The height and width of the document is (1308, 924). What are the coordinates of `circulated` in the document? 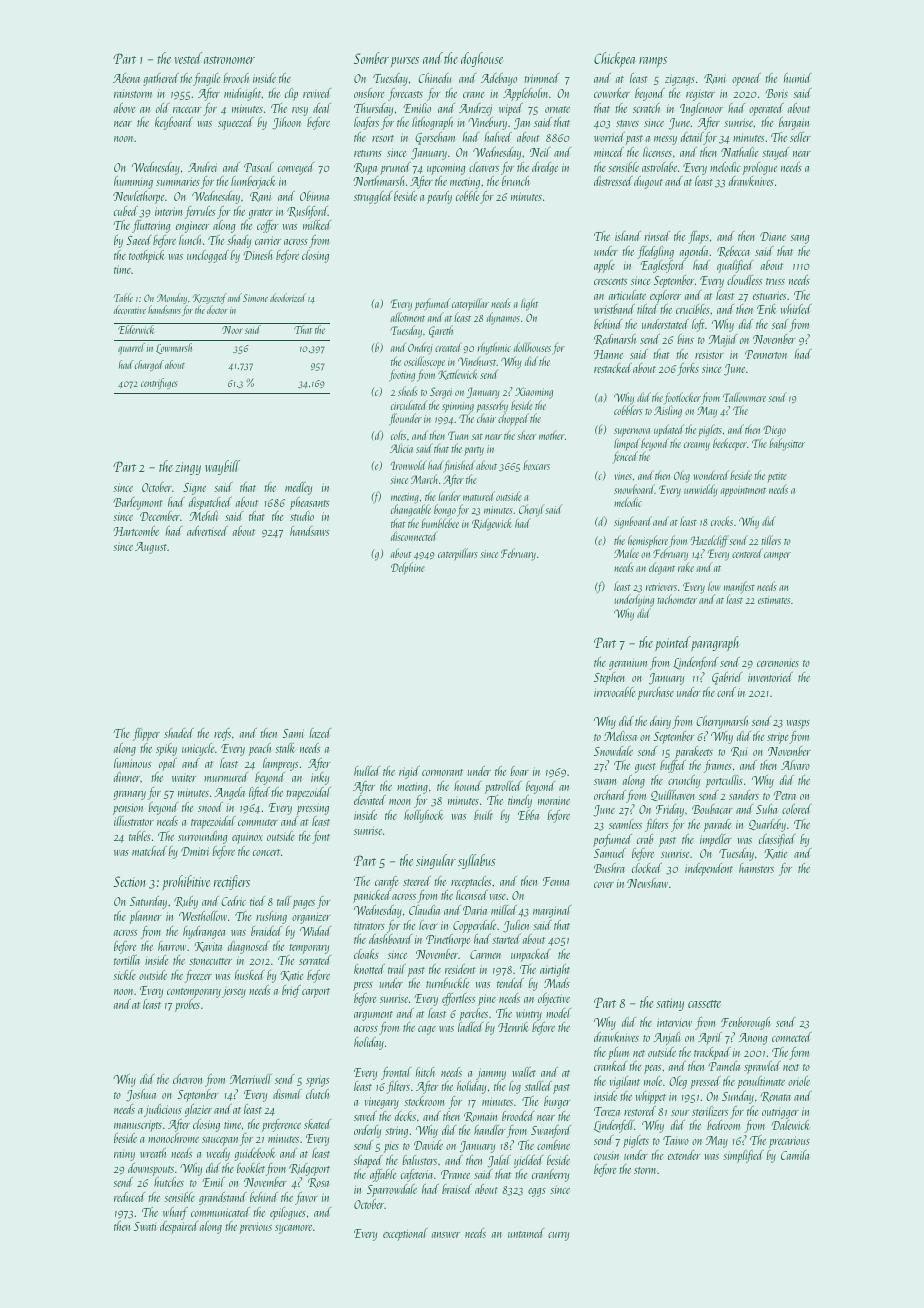 It's located at (408, 405).
